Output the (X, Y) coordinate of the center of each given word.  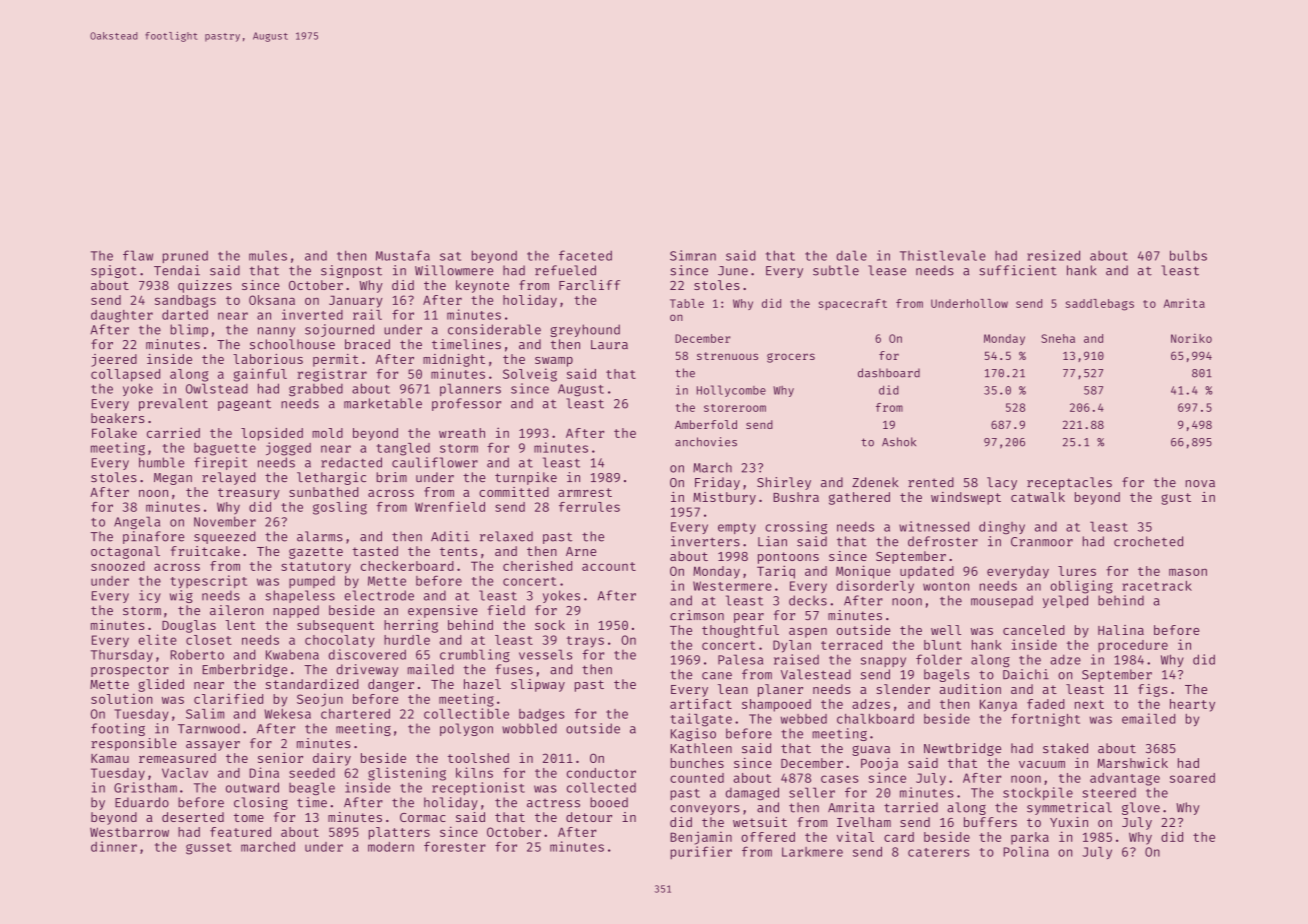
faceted (585, 255)
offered (768, 837)
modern (391, 847)
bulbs (1188, 255)
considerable (494, 329)
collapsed (125, 375)
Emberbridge (245, 670)
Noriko (1191, 338)
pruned (185, 257)
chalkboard (875, 718)
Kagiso (693, 734)
